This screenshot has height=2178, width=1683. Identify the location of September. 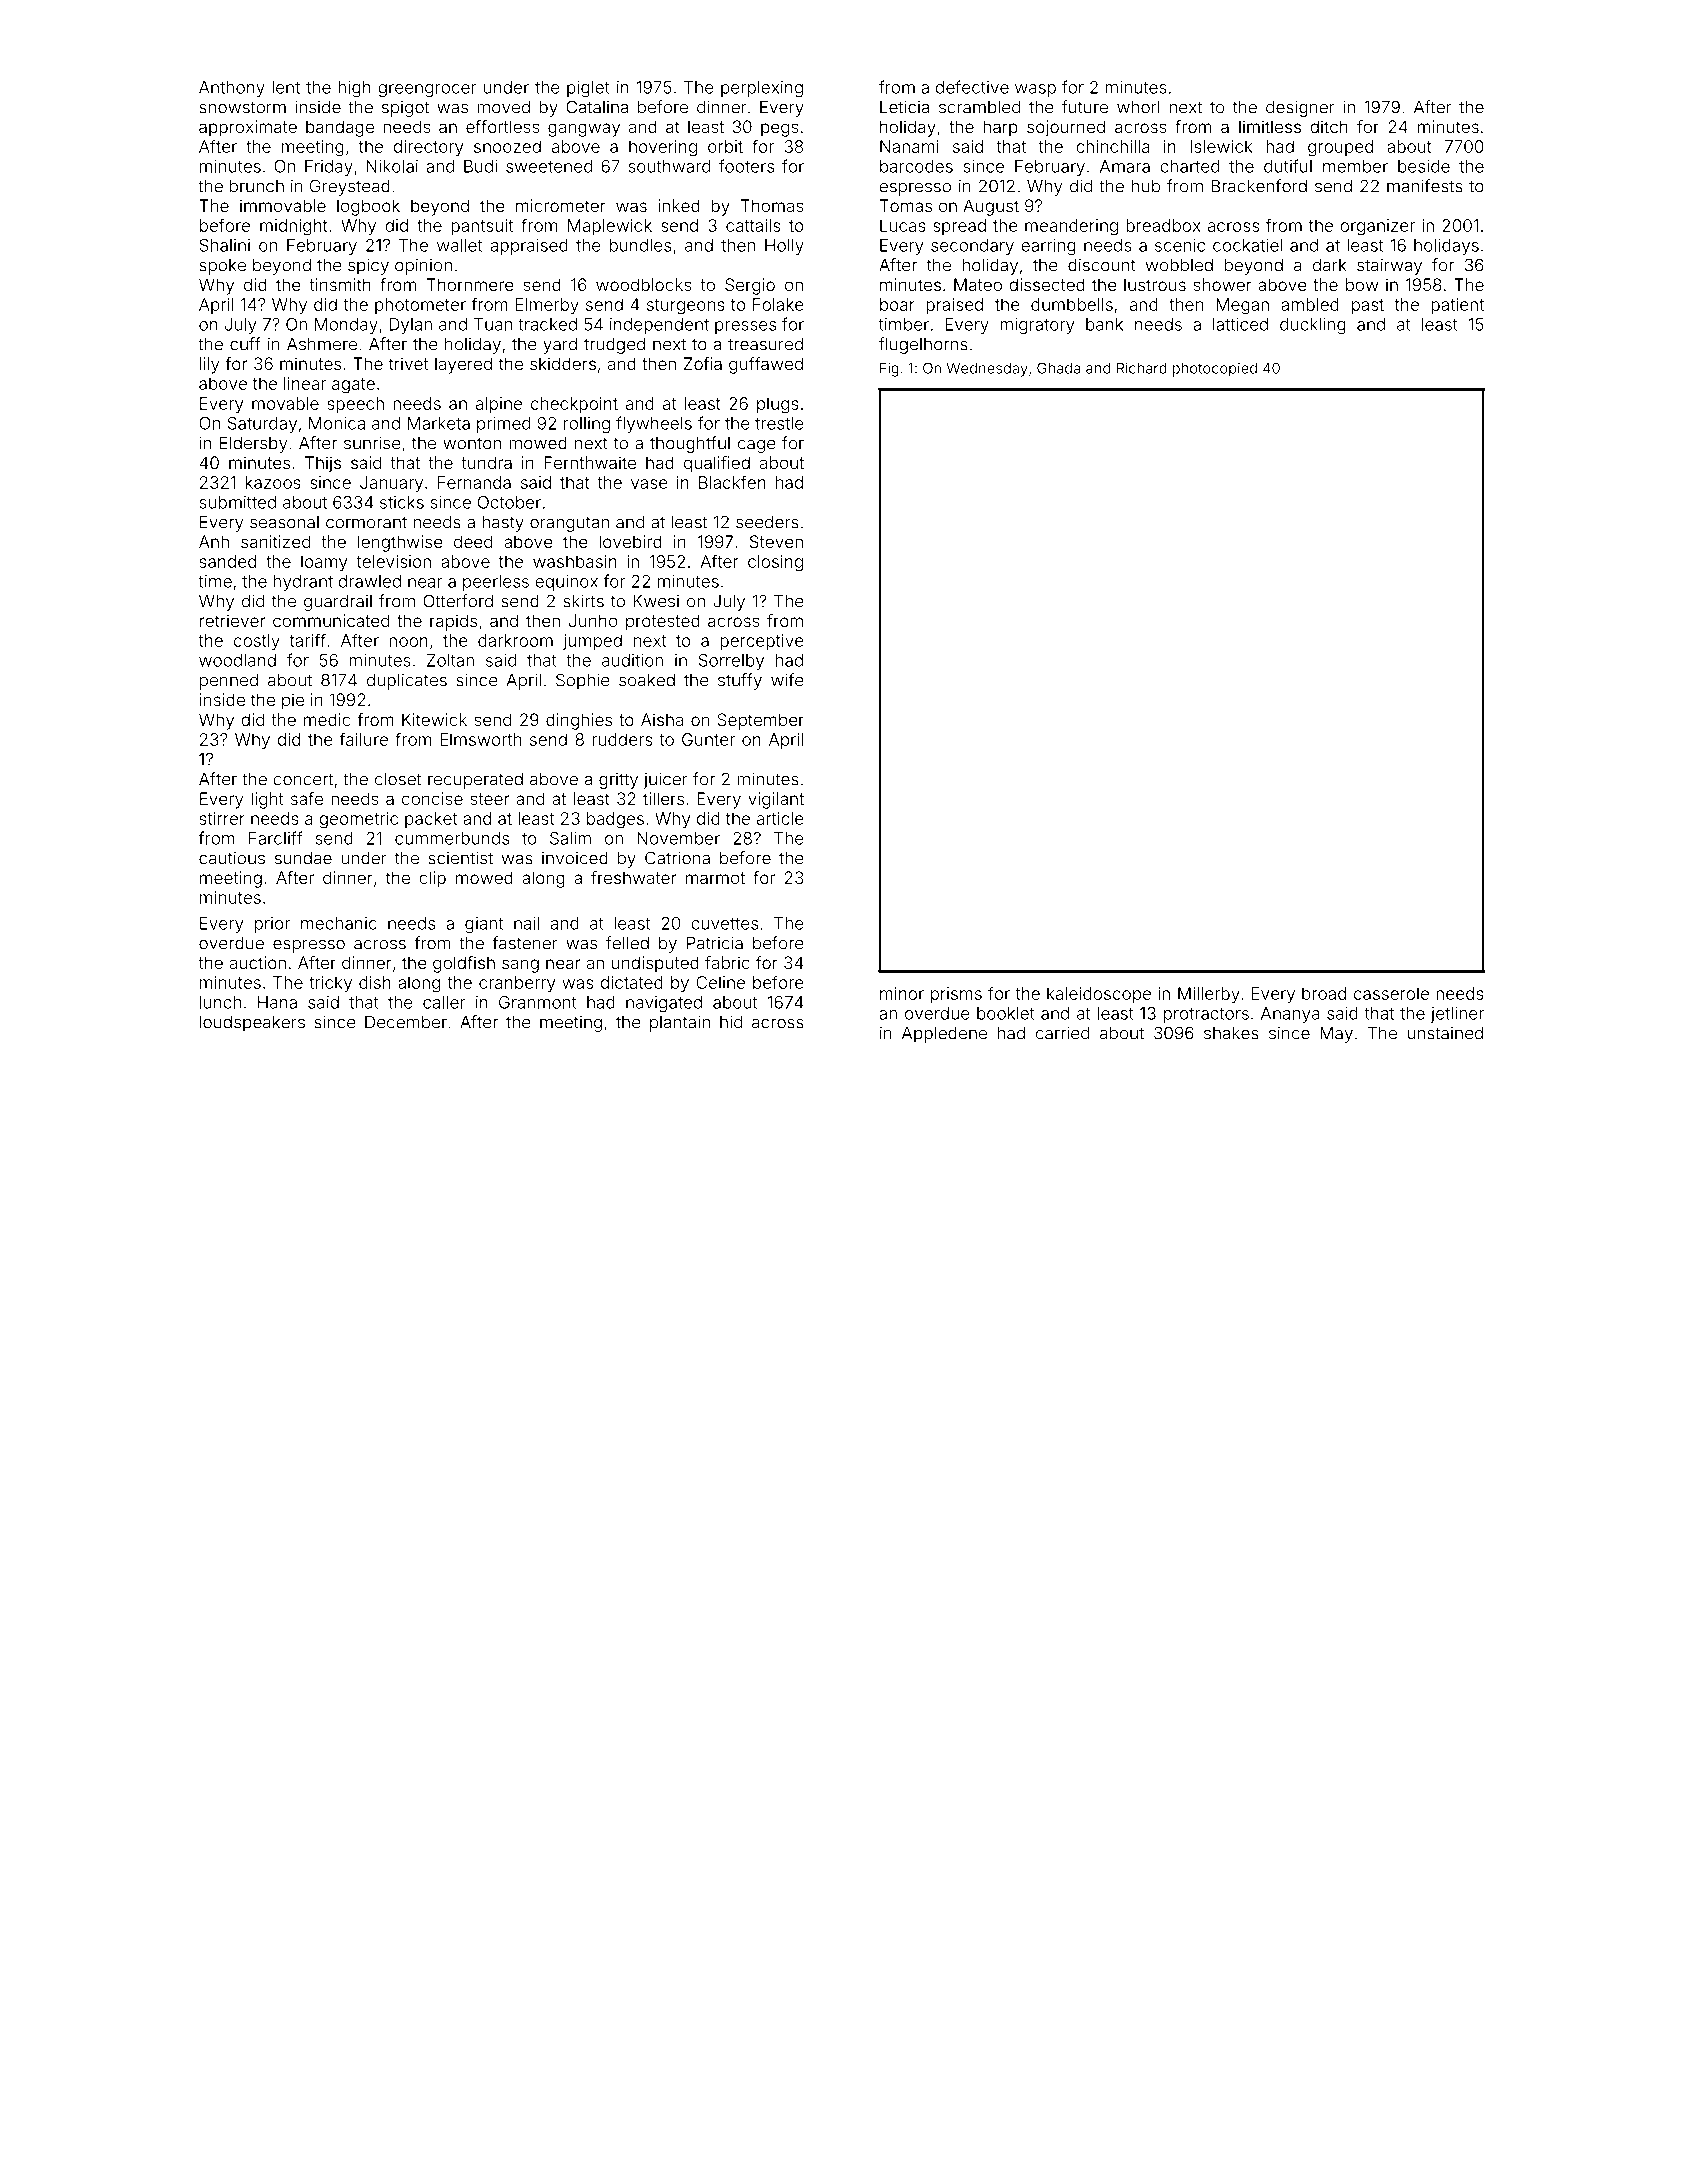
(760, 721).
